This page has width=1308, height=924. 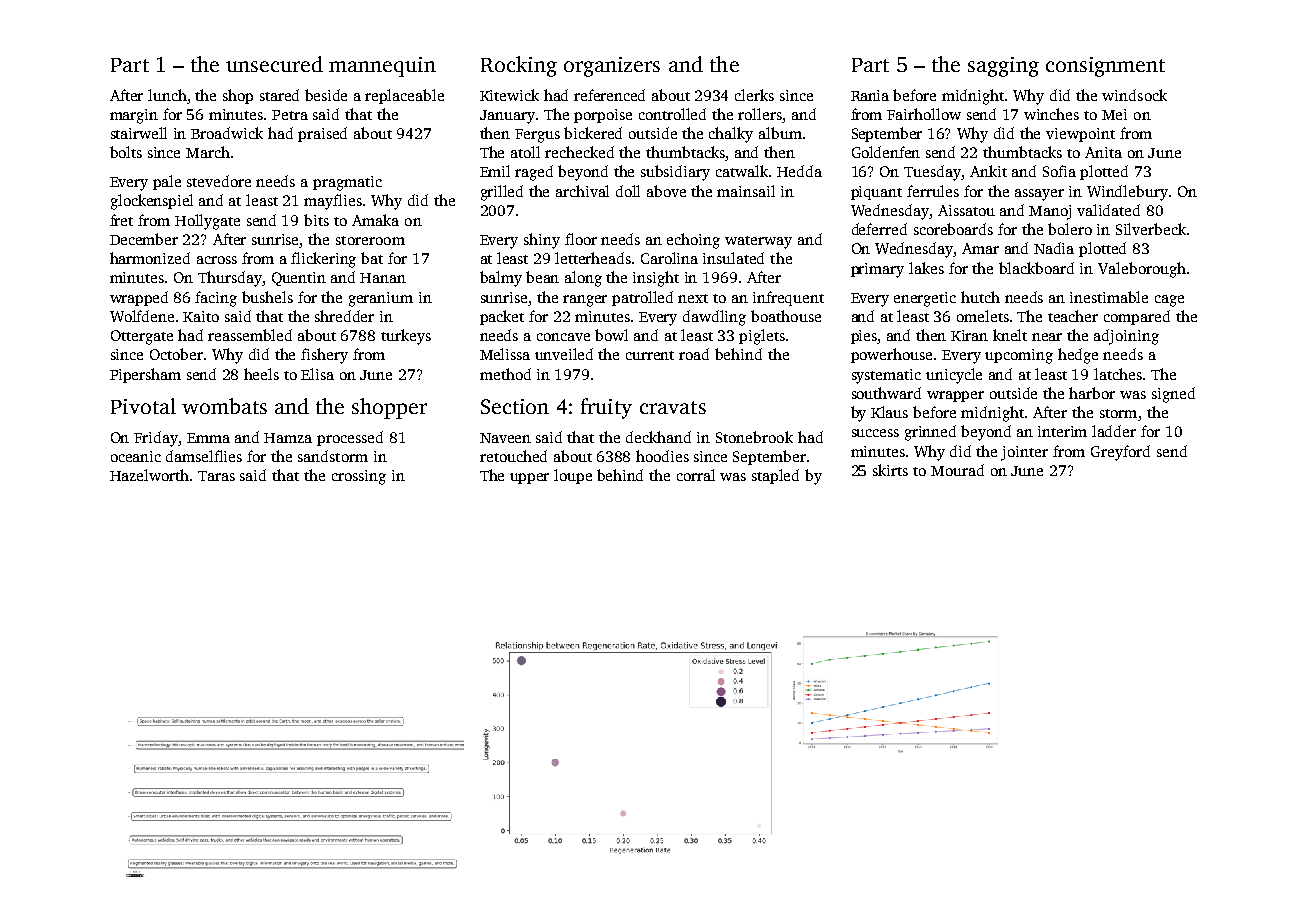 I want to click on consignment, so click(x=1105, y=67).
